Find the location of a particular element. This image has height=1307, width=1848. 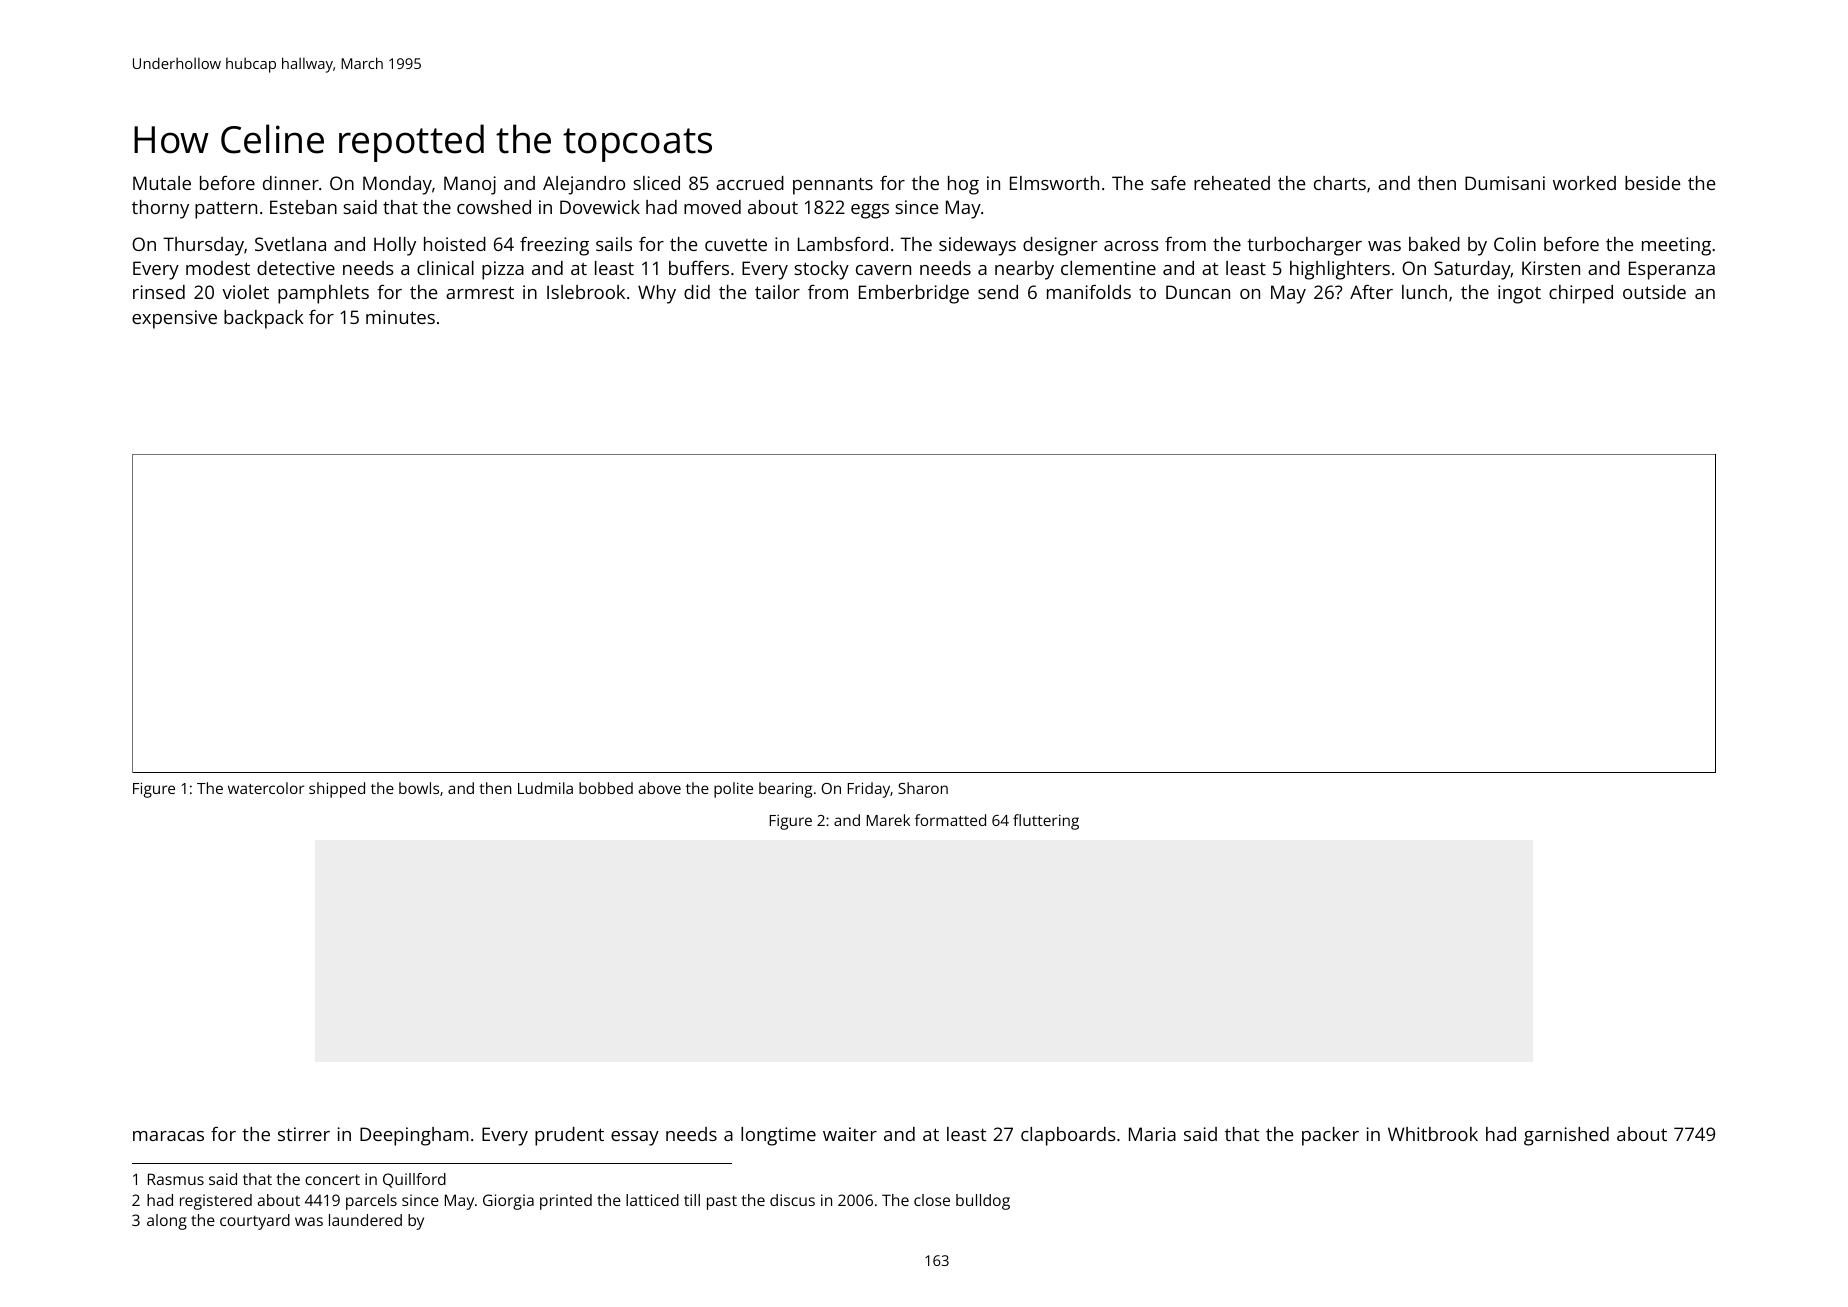

bowls is located at coordinates (419, 788).
